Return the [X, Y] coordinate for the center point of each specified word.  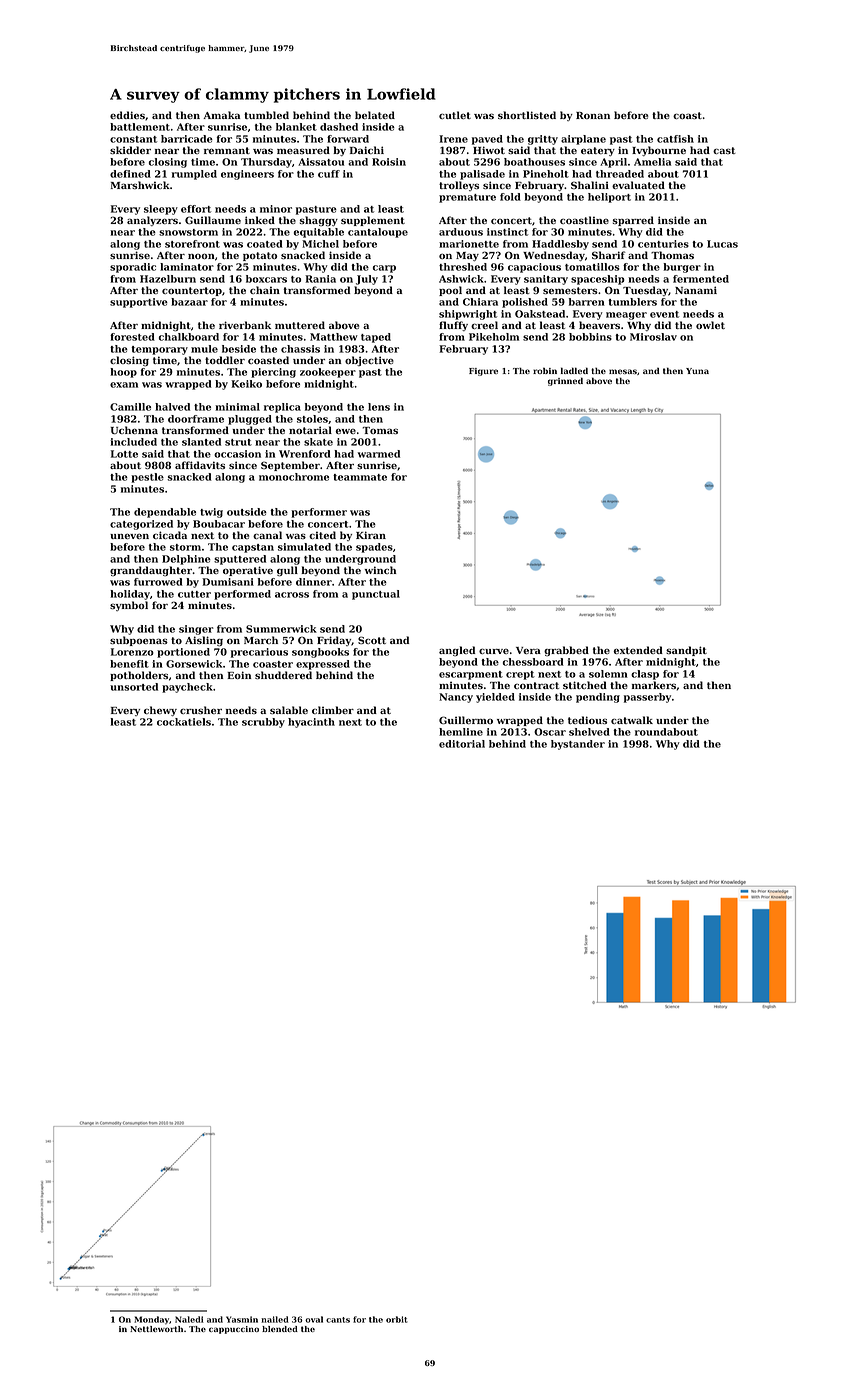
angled [457, 651]
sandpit [686, 651]
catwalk [632, 720]
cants [338, 1320]
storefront [192, 244]
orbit [397, 1319]
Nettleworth [156, 1329]
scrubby [263, 723]
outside [247, 512]
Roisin [389, 162]
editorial [462, 744]
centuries [663, 244]
